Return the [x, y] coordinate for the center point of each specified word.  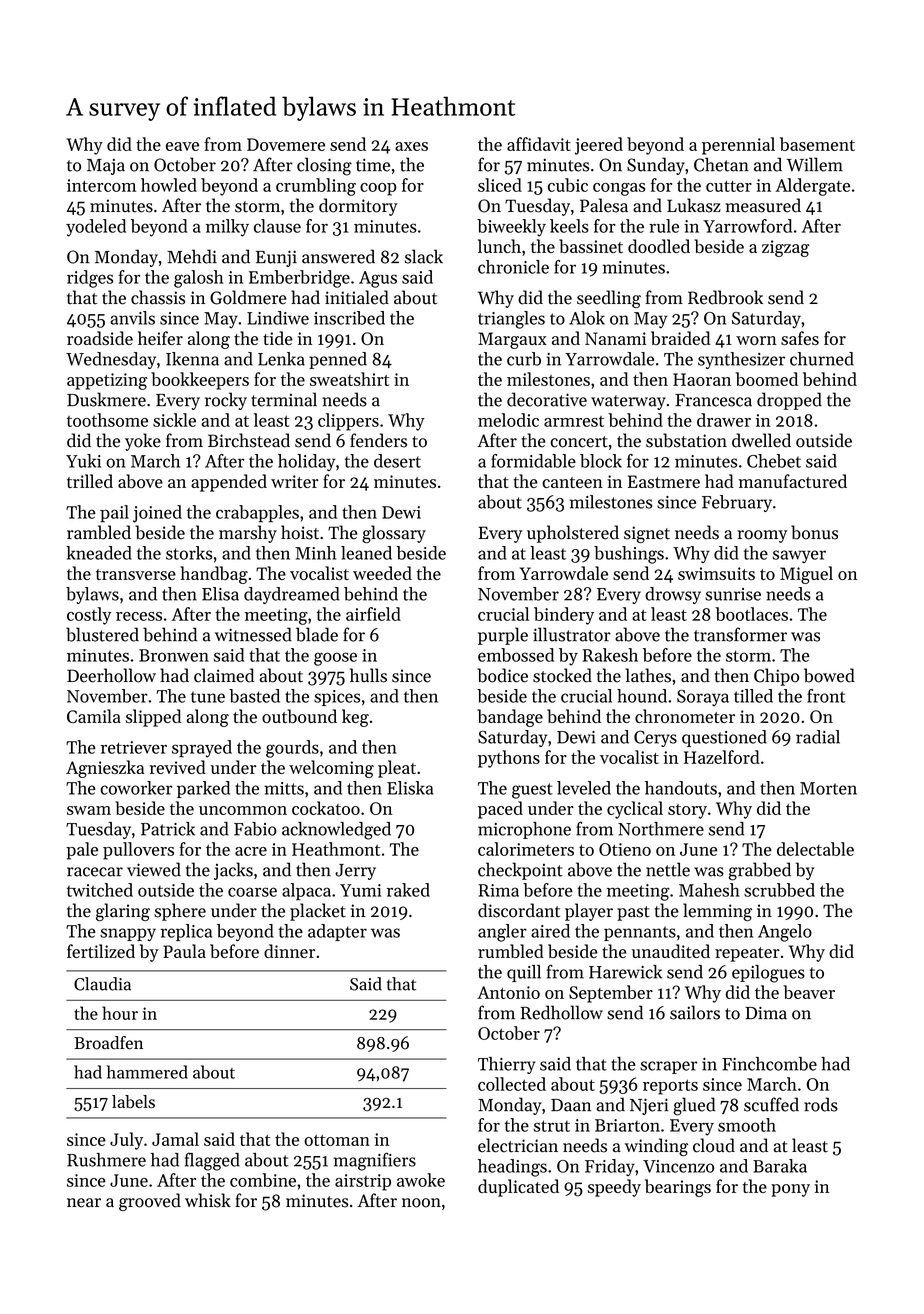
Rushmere [106, 1160]
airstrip [363, 1182]
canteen [572, 482]
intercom [101, 185]
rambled [99, 532]
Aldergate [812, 187]
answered [338, 256]
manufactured [793, 481]
